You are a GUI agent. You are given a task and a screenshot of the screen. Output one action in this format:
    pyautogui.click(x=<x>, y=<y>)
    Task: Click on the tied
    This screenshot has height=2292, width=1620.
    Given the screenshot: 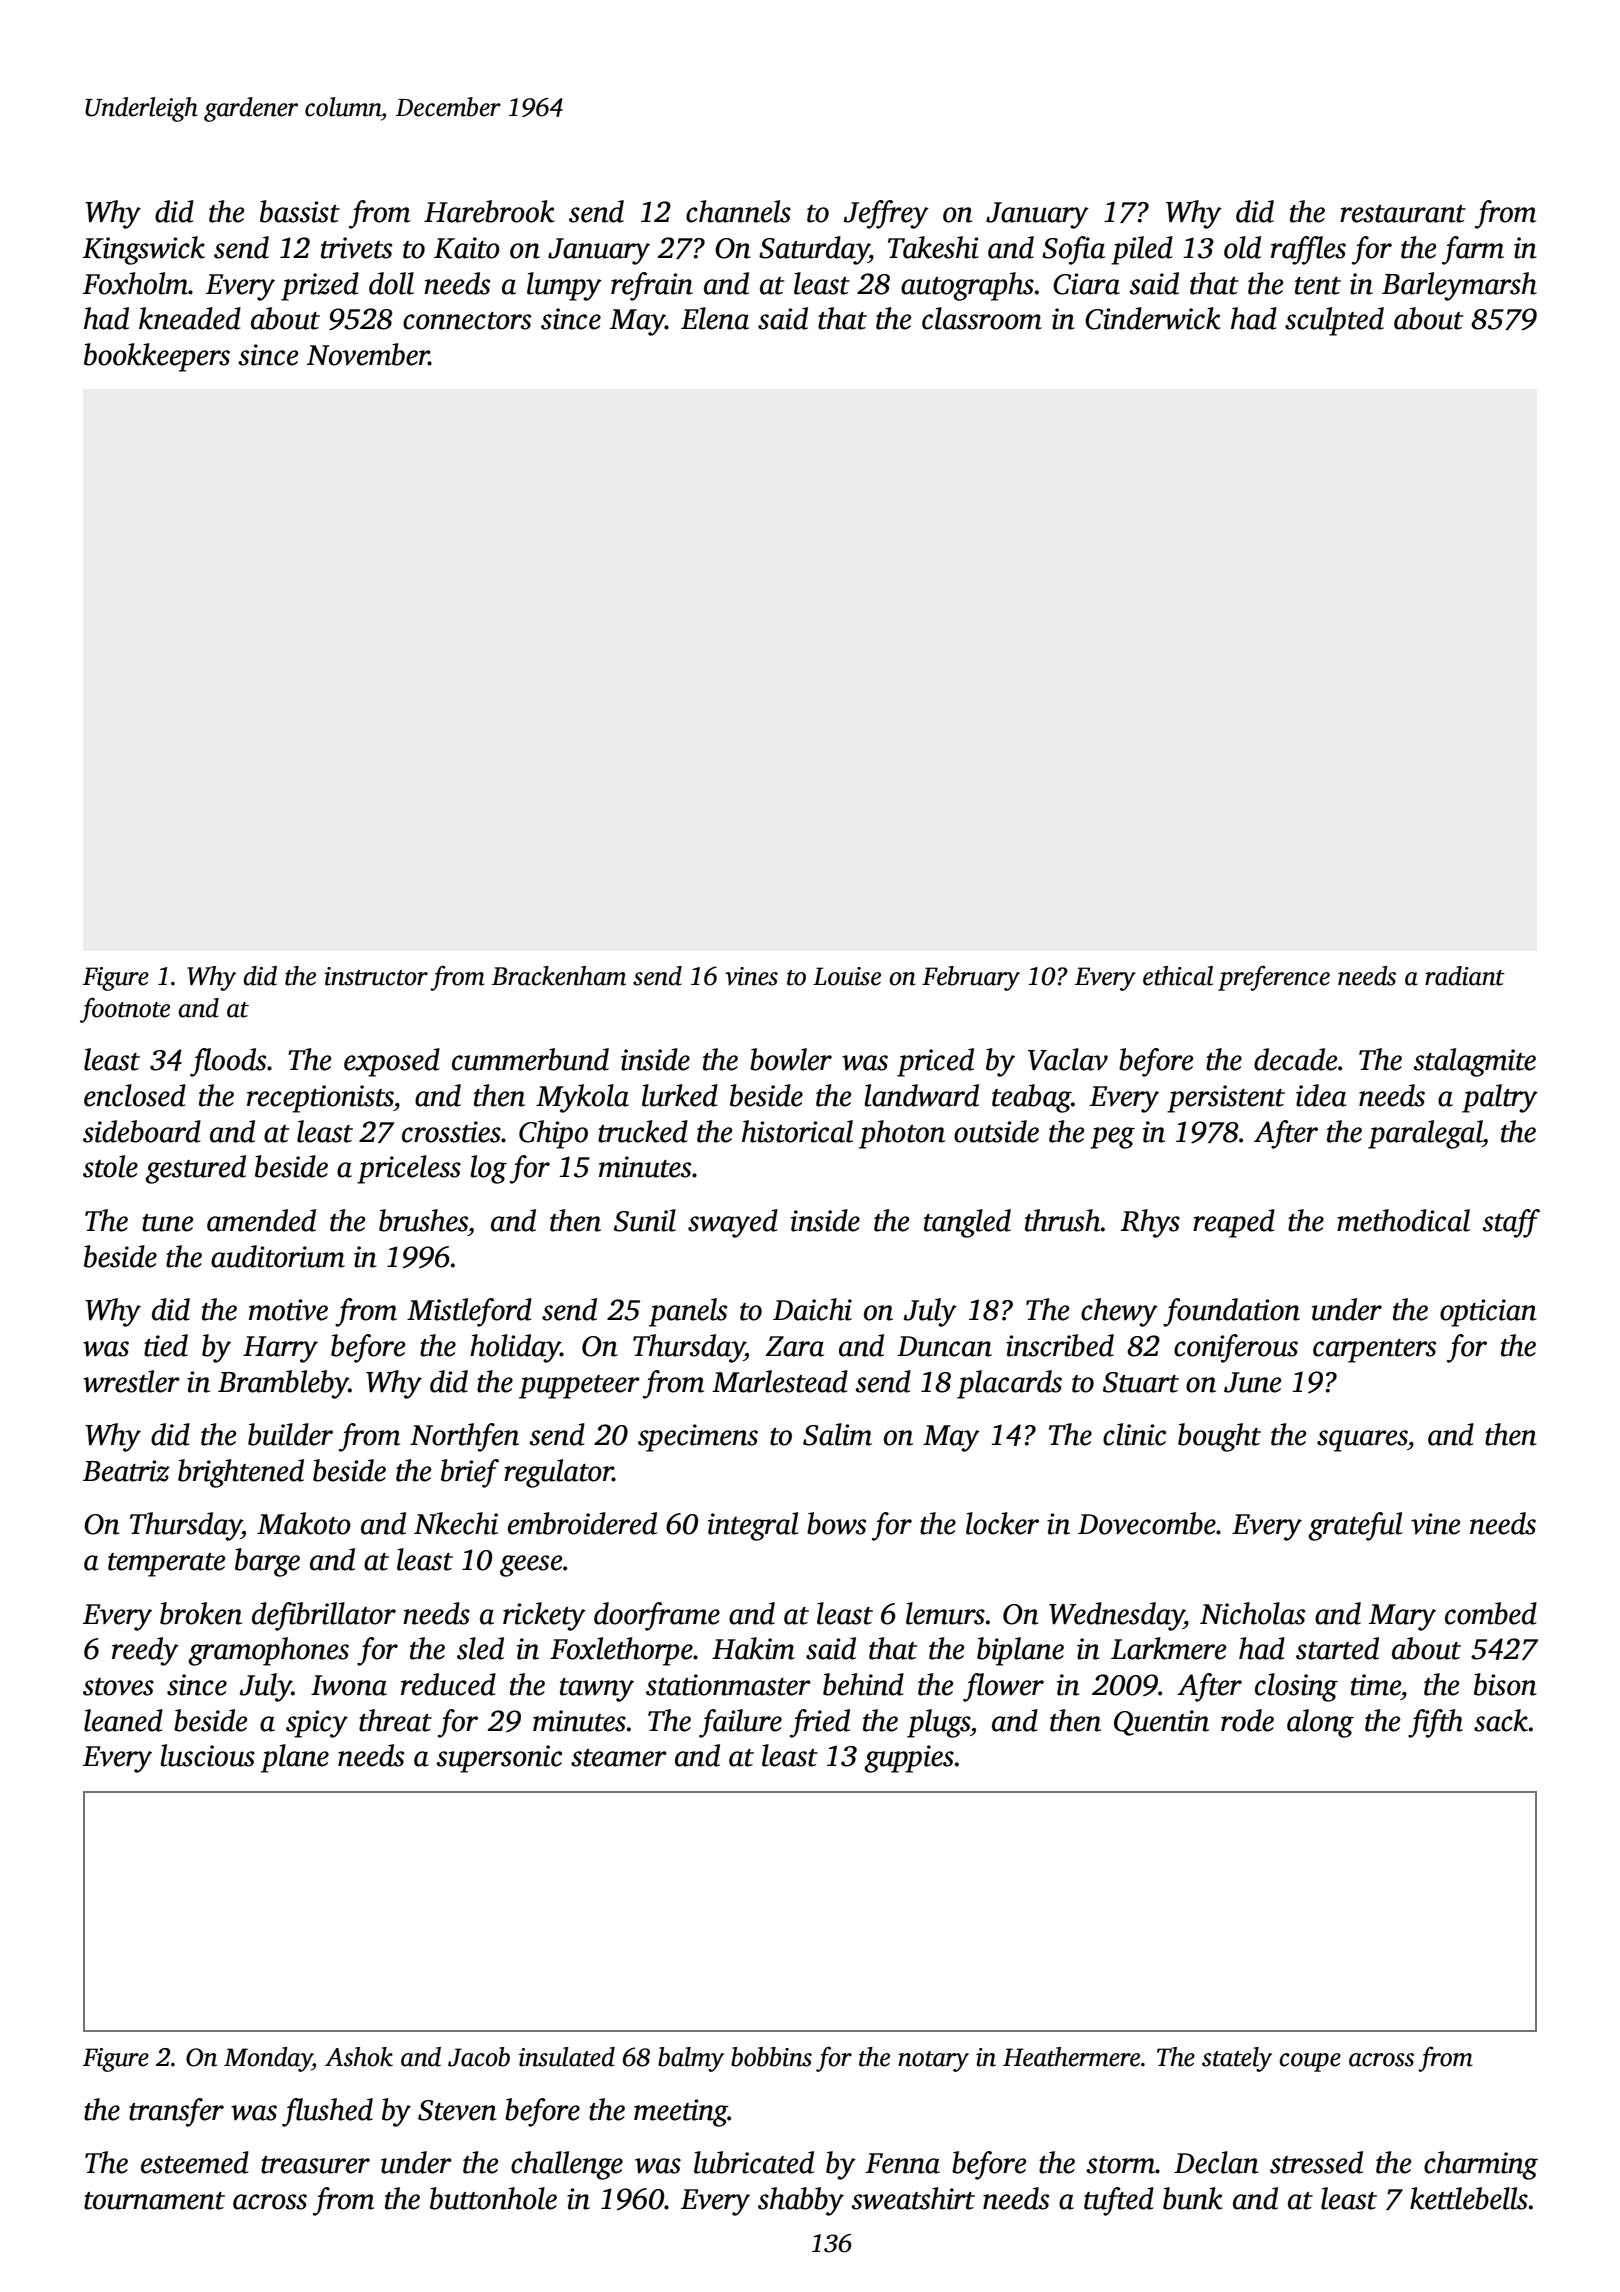 What is the action you would take?
    pyautogui.click(x=166, y=1345)
